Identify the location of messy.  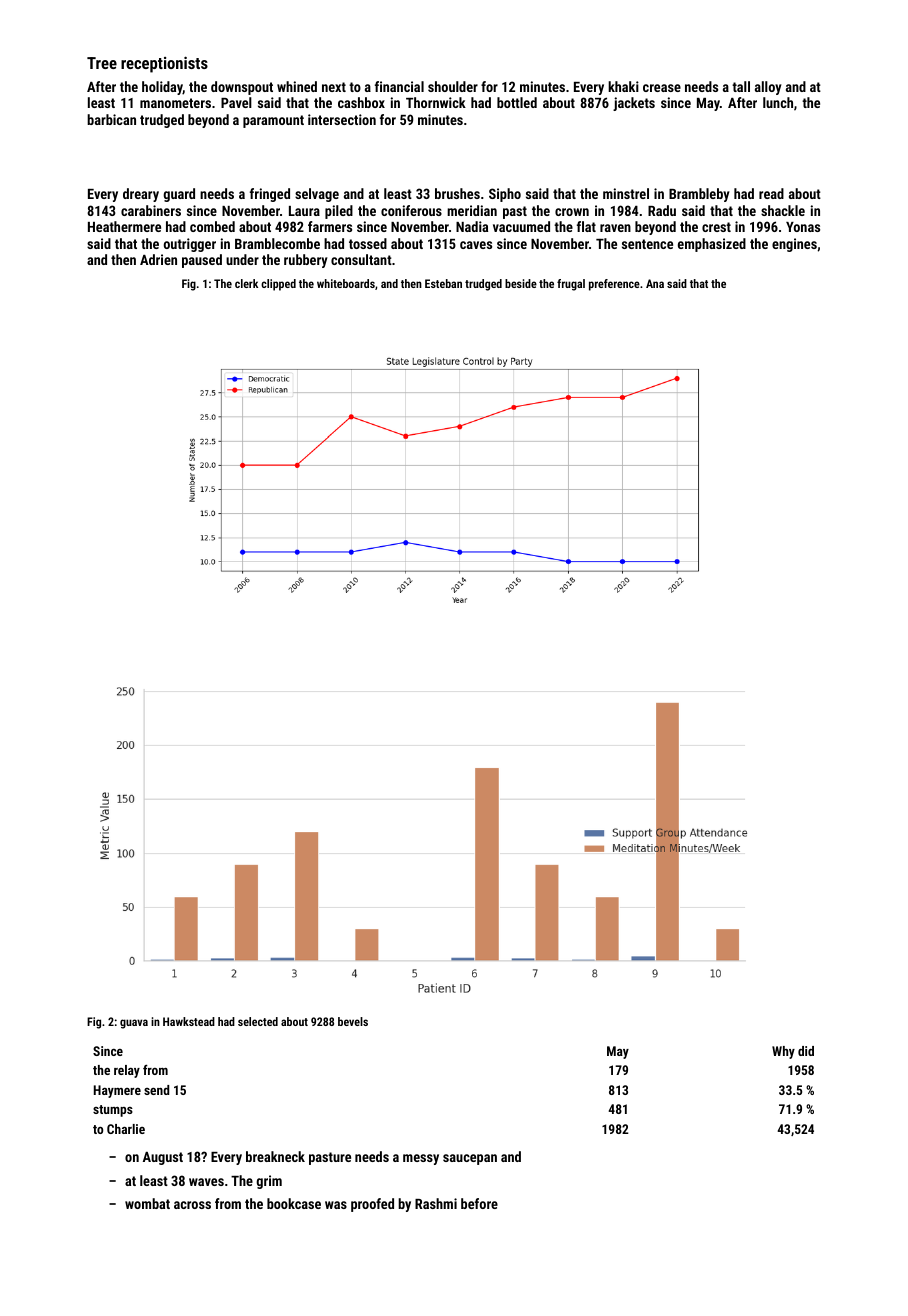
(421, 1159).
